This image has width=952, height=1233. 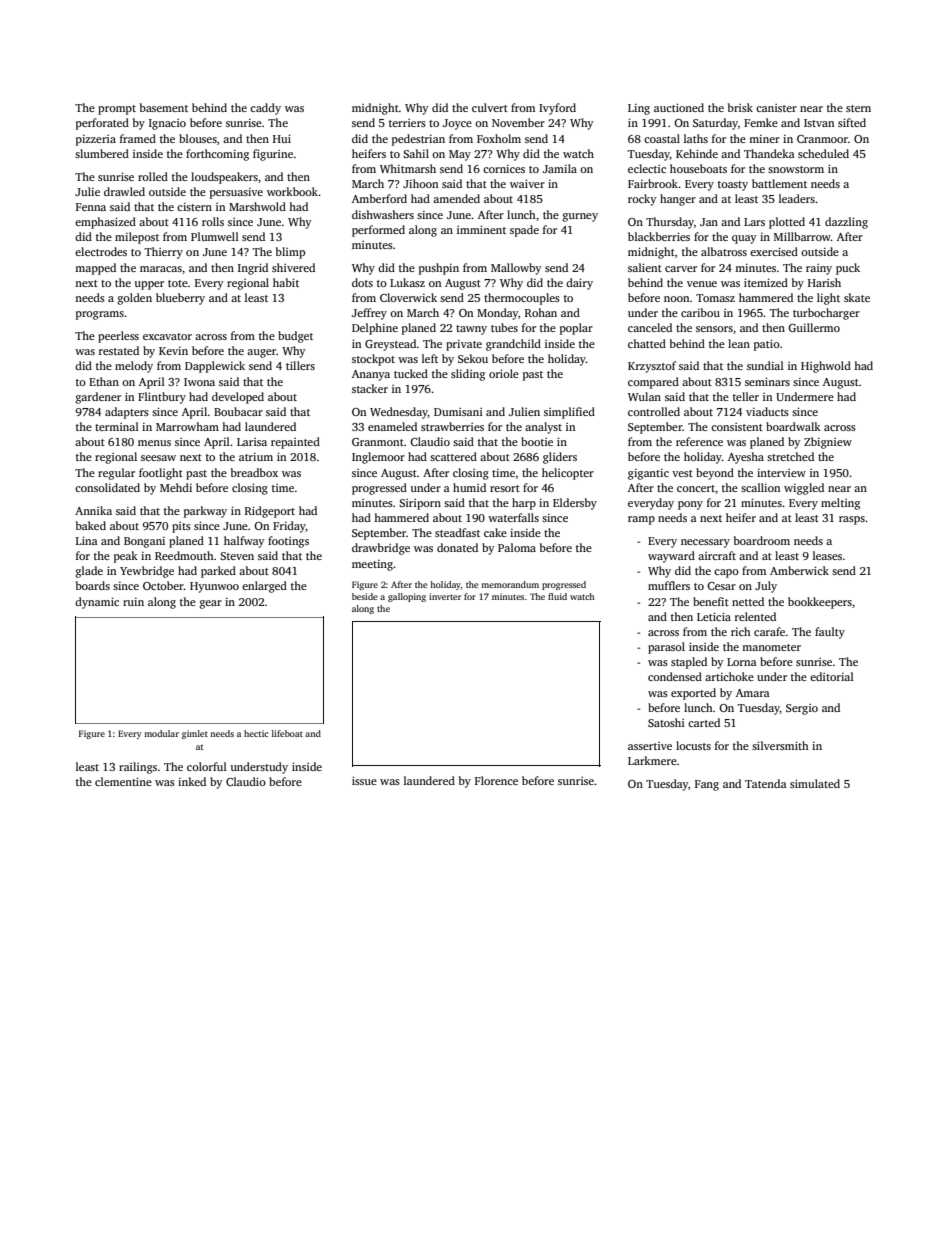 What do you see at coordinates (97, 603) in the image?
I see `dynamic` at bounding box center [97, 603].
